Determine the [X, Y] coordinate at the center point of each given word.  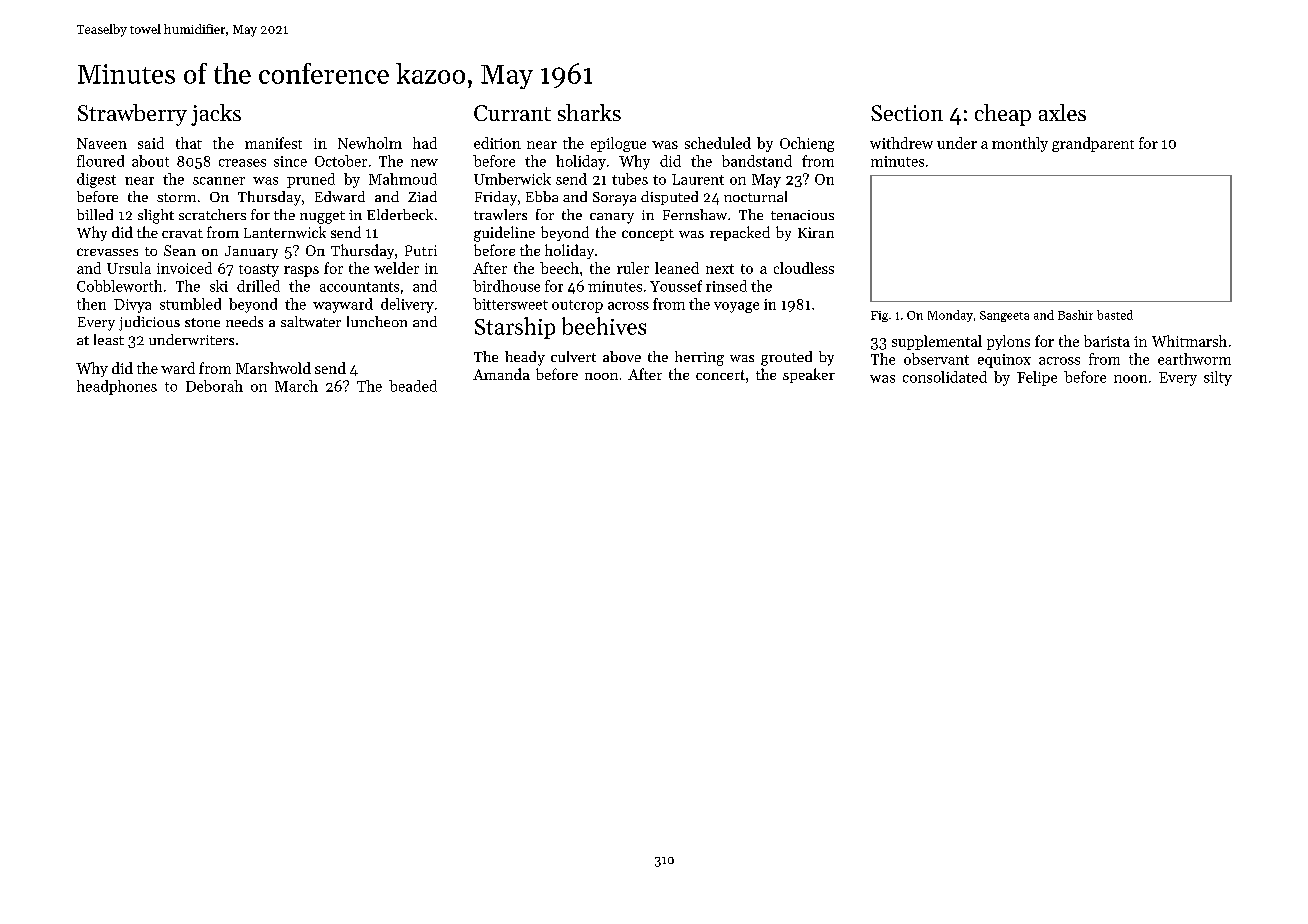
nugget [322, 217]
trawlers [500, 214]
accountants [359, 287]
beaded [413, 386]
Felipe [1037, 378]
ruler [633, 268]
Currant [512, 113]
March [296, 386]
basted [1115, 315]
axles [1062, 112]
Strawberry [132, 115]
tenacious [802, 215]
